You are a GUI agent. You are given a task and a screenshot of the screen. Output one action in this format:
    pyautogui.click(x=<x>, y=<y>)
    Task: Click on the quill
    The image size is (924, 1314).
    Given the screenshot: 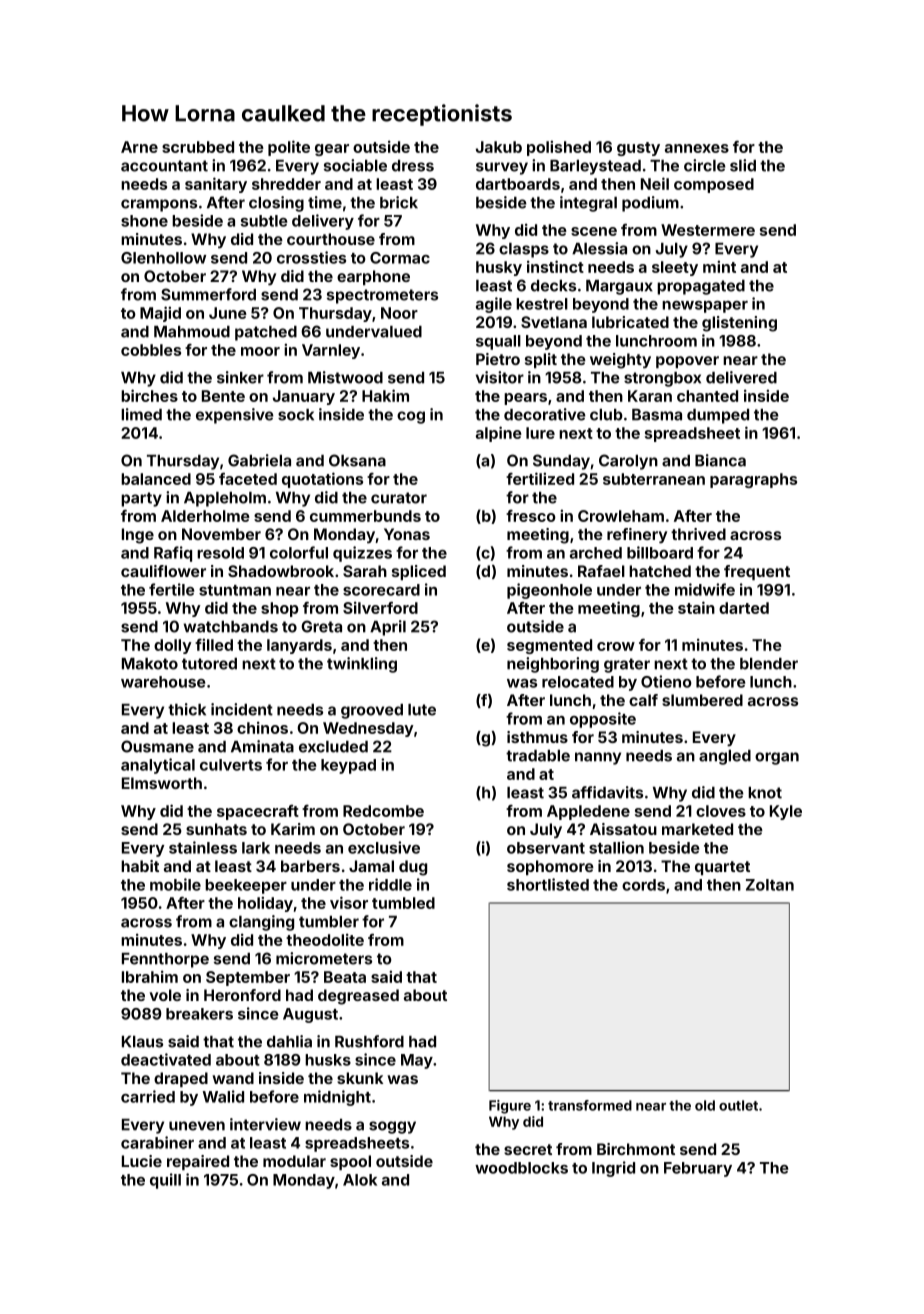 What is the action you would take?
    pyautogui.click(x=165, y=1181)
